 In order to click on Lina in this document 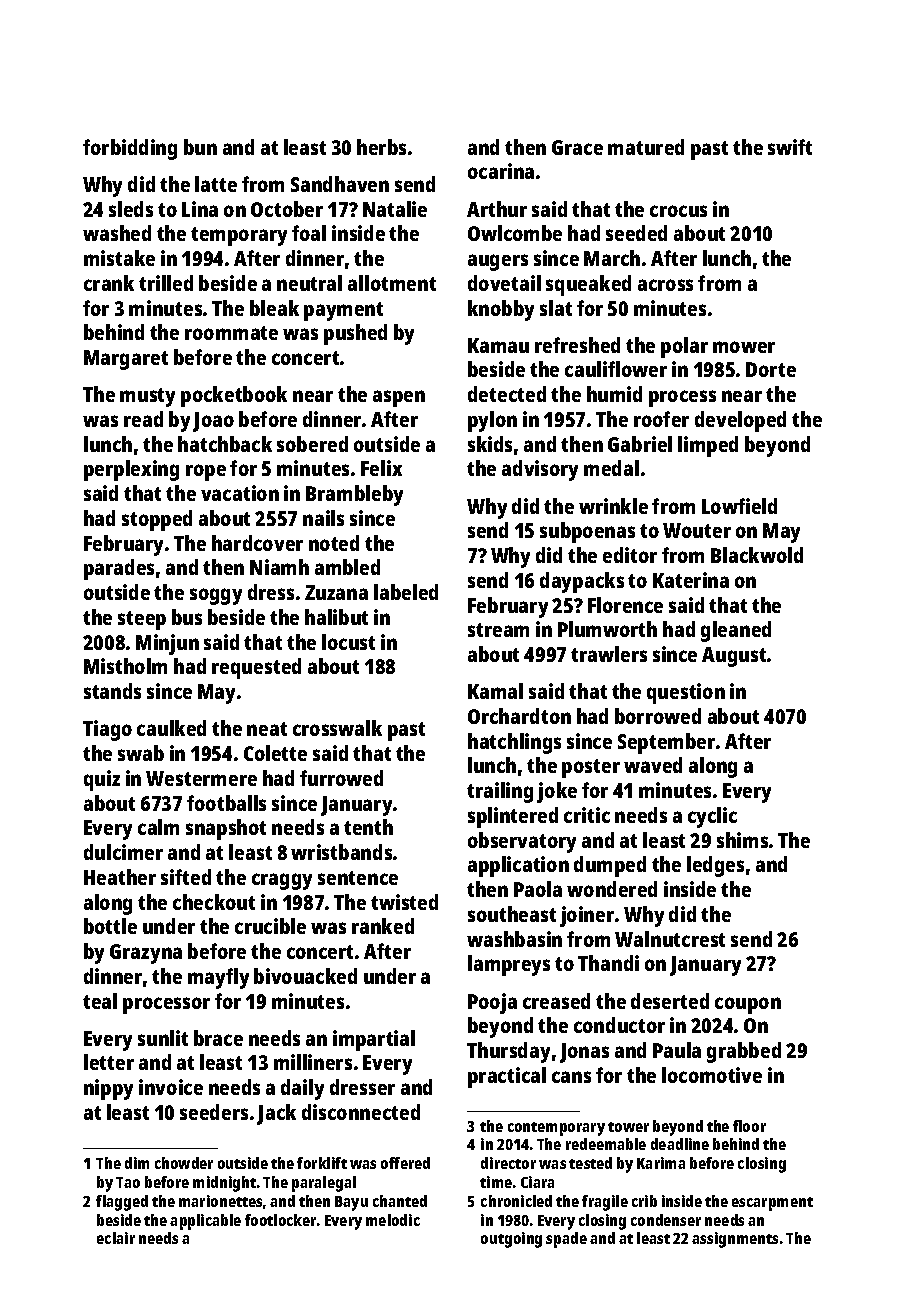, I will do `click(200, 209)`.
